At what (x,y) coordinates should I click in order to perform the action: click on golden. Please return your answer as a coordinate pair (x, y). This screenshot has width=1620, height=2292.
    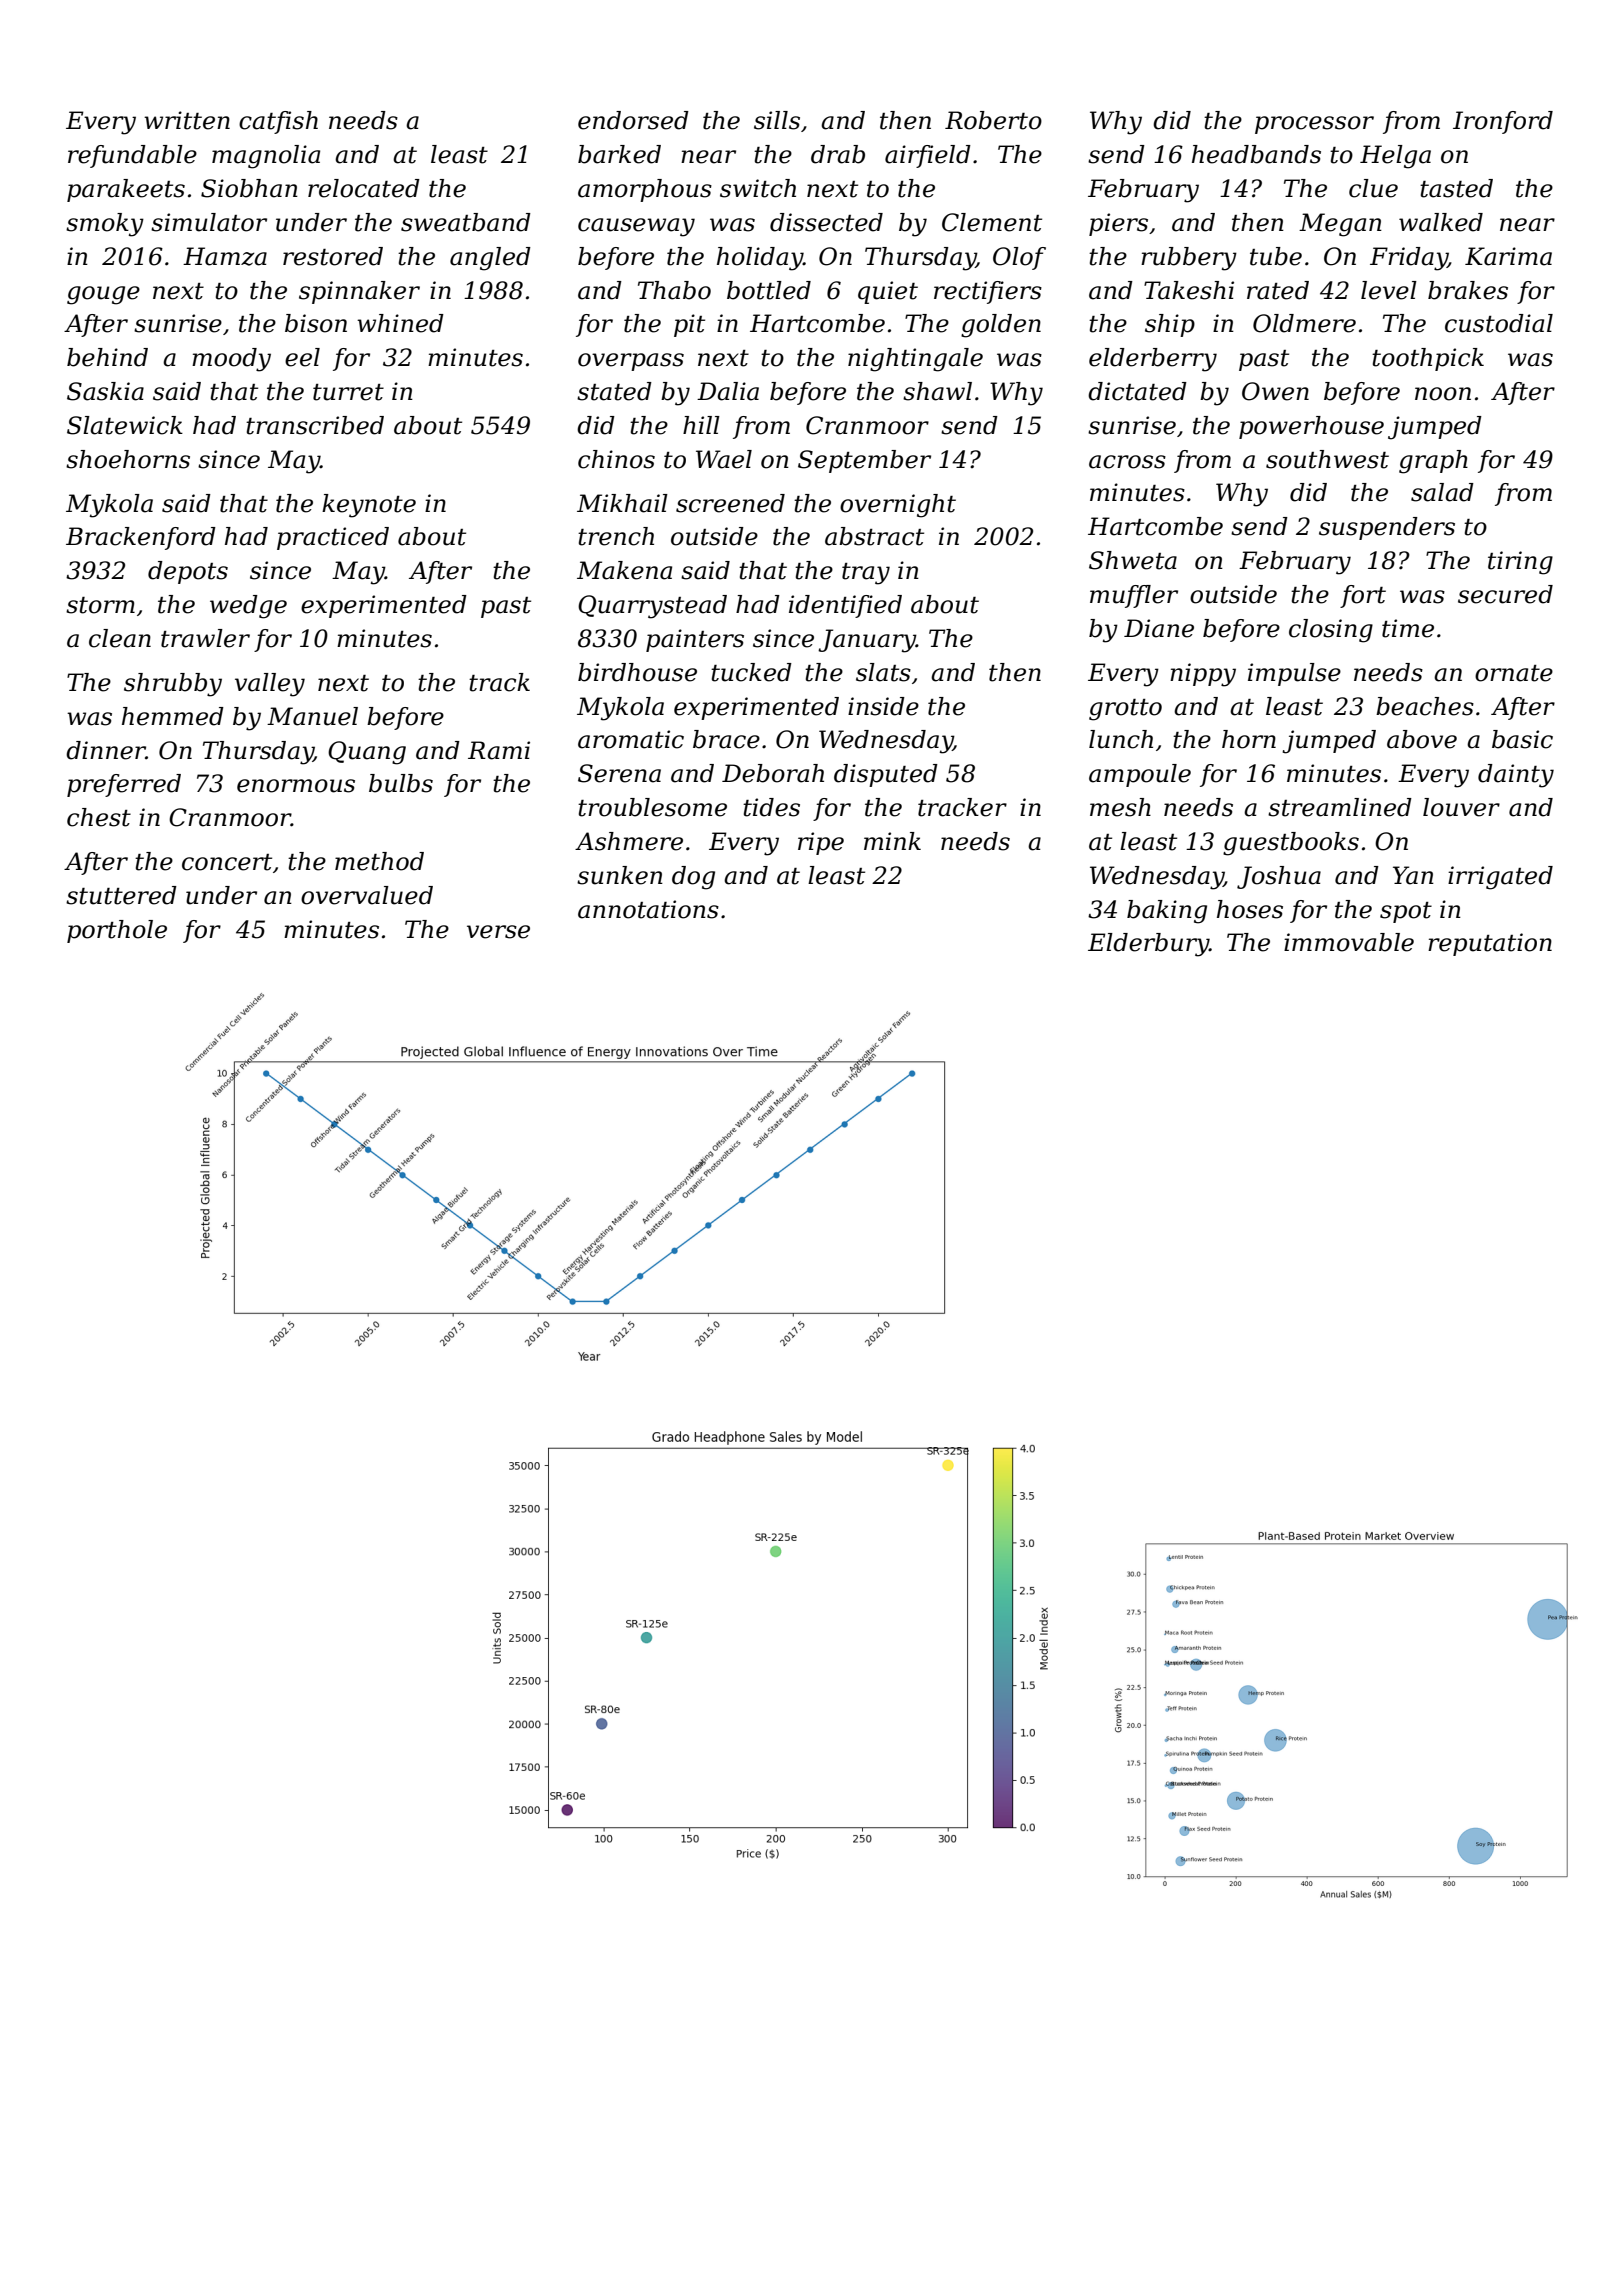
    Looking at the image, I should click on (1001, 326).
